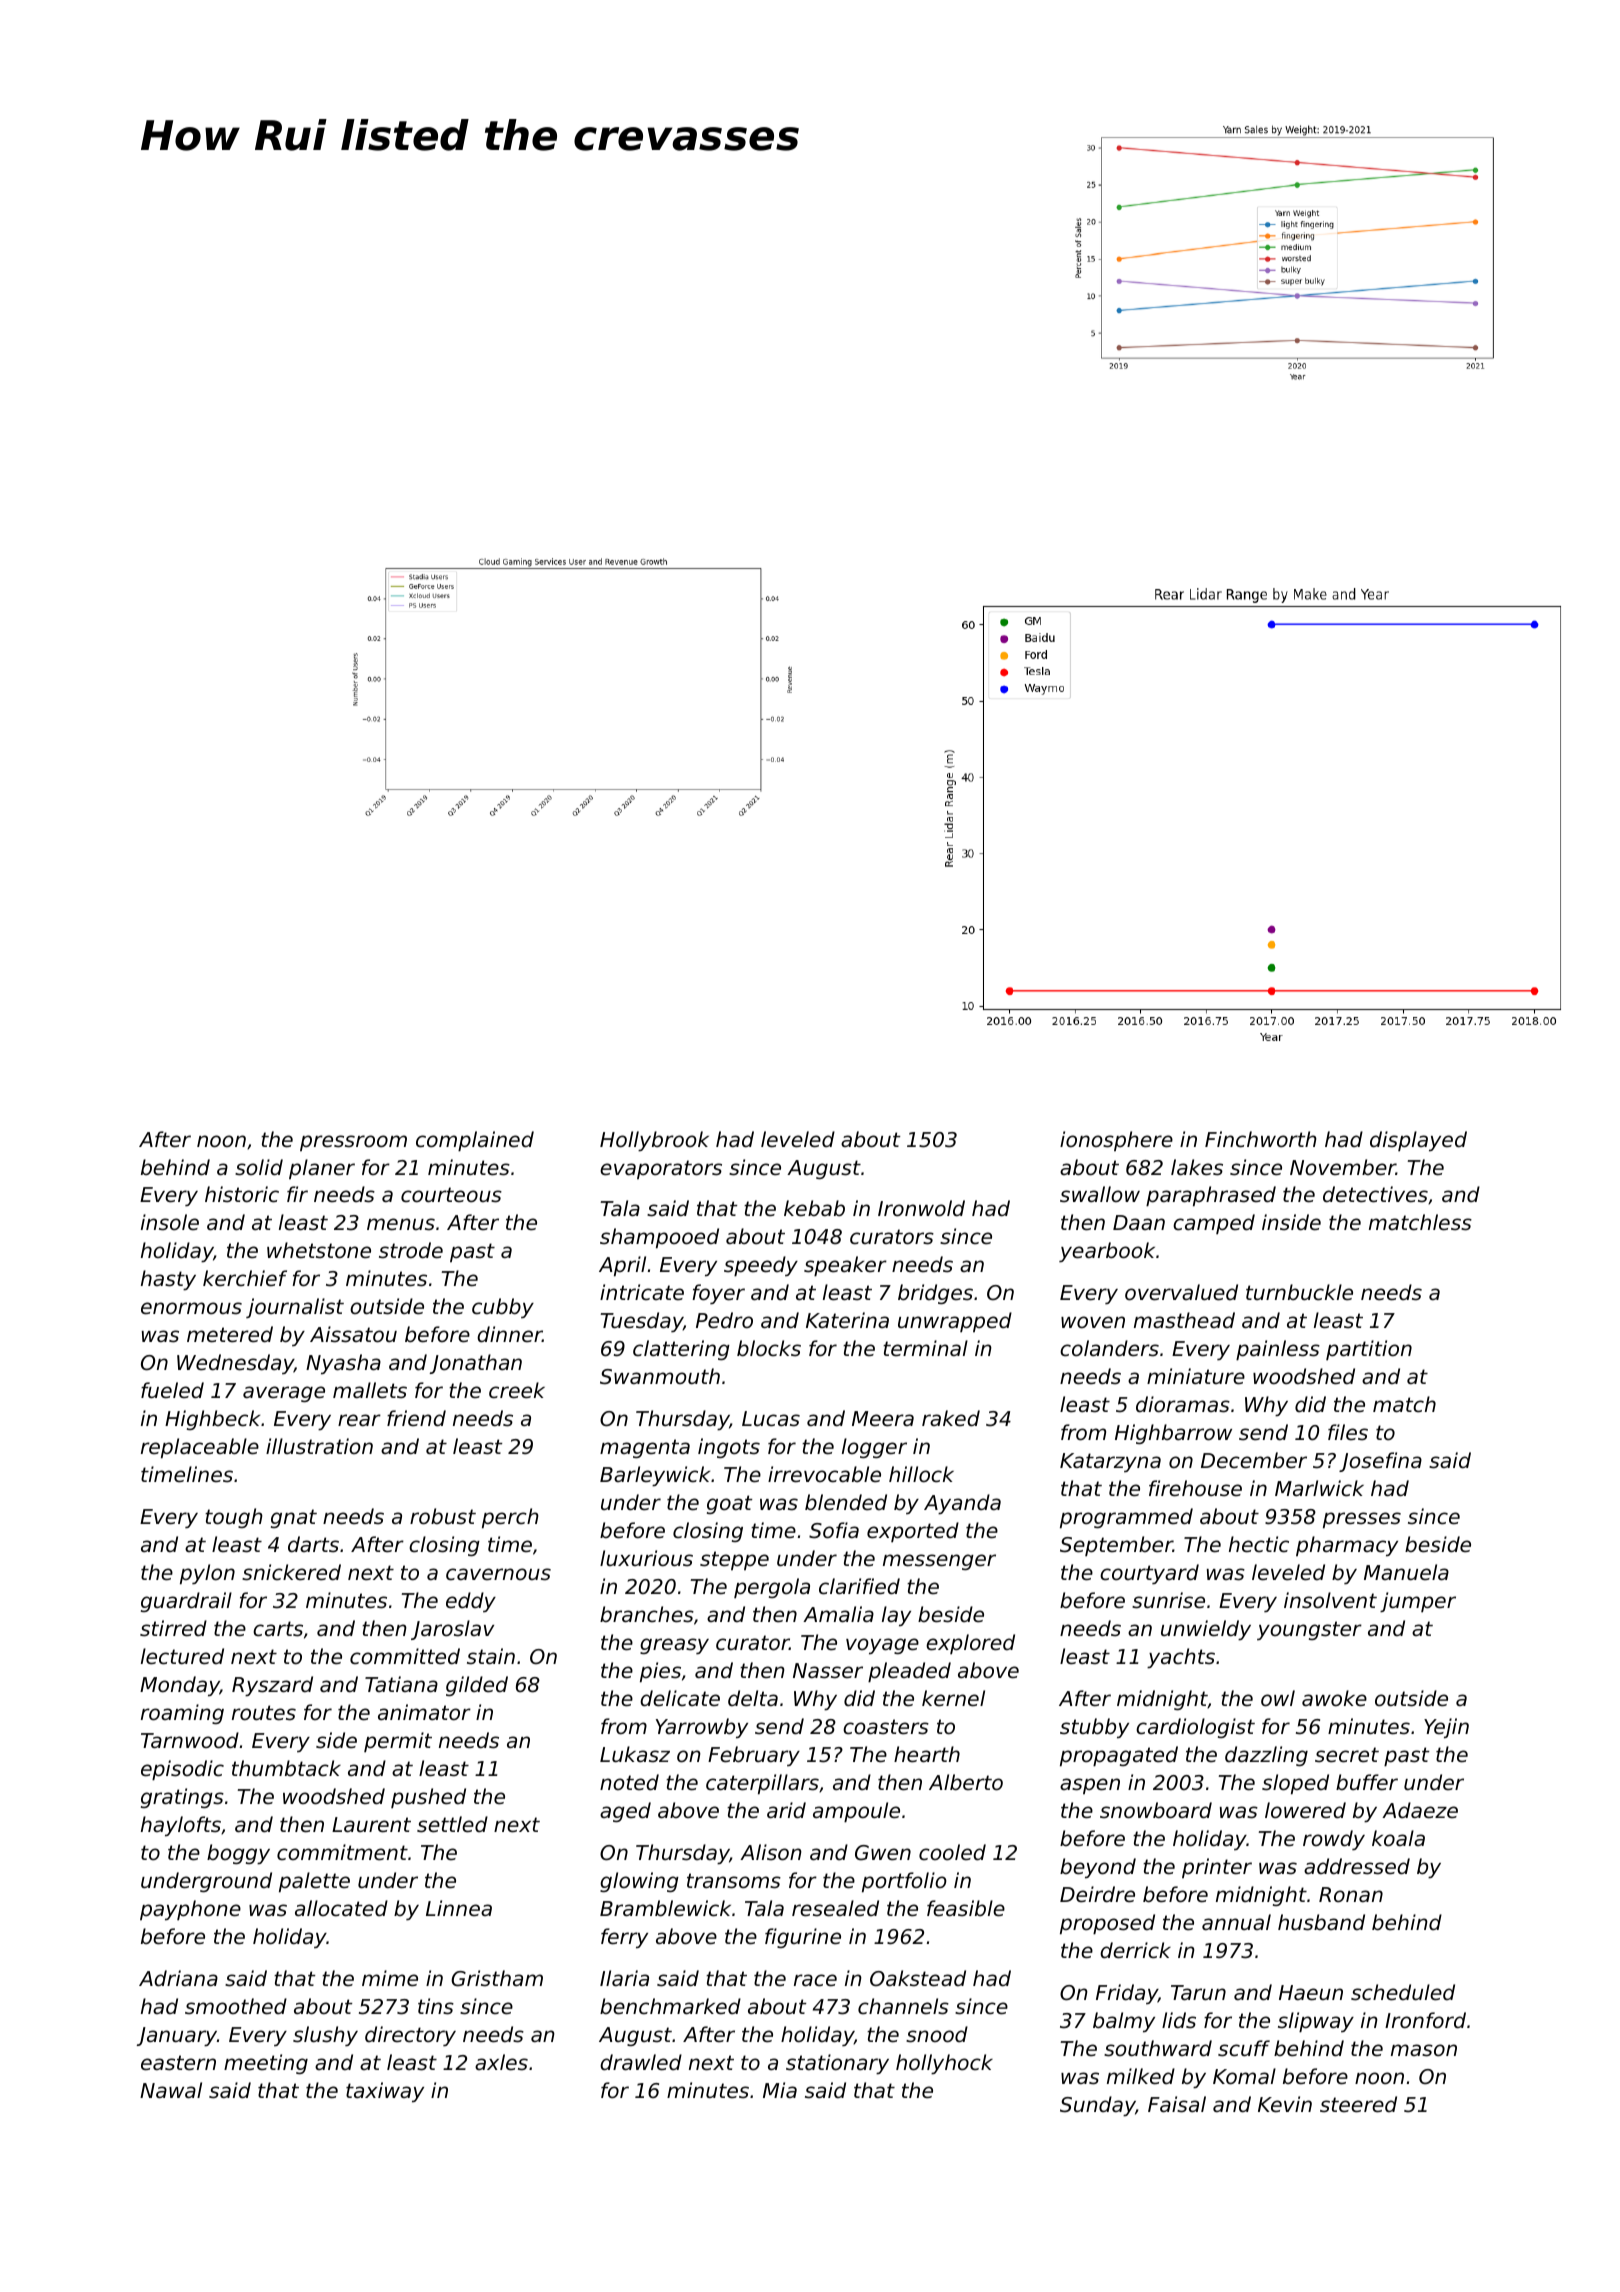  What do you see at coordinates (1380, 1462) in the screenshot?
I see `Josefina` at bounding box center [1380, 1462].
